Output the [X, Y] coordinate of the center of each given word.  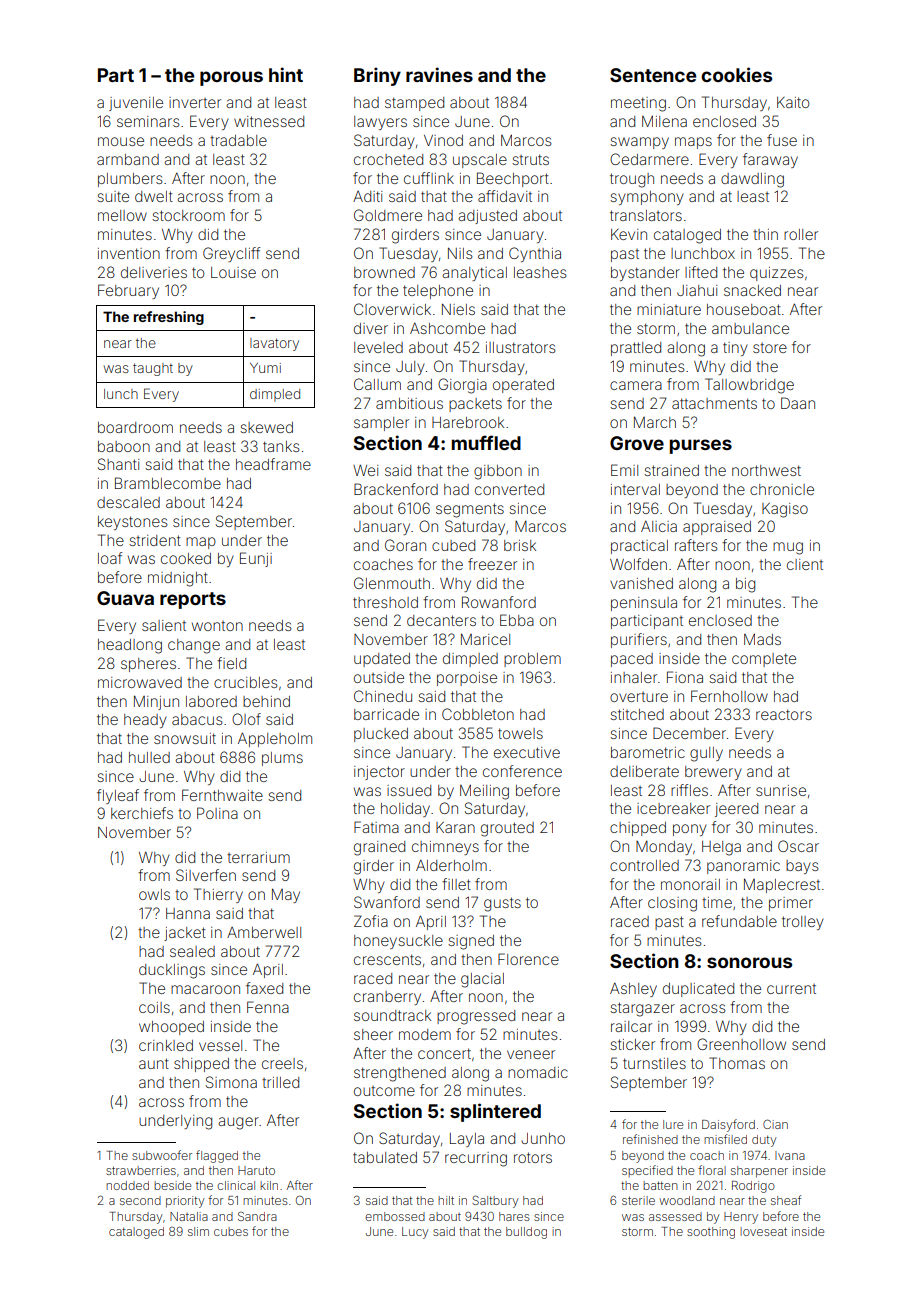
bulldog [526, 1233]
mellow [122, 215]
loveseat [763, 1231]
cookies [736, 74]
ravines [439, 74]
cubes [231, 1231]
